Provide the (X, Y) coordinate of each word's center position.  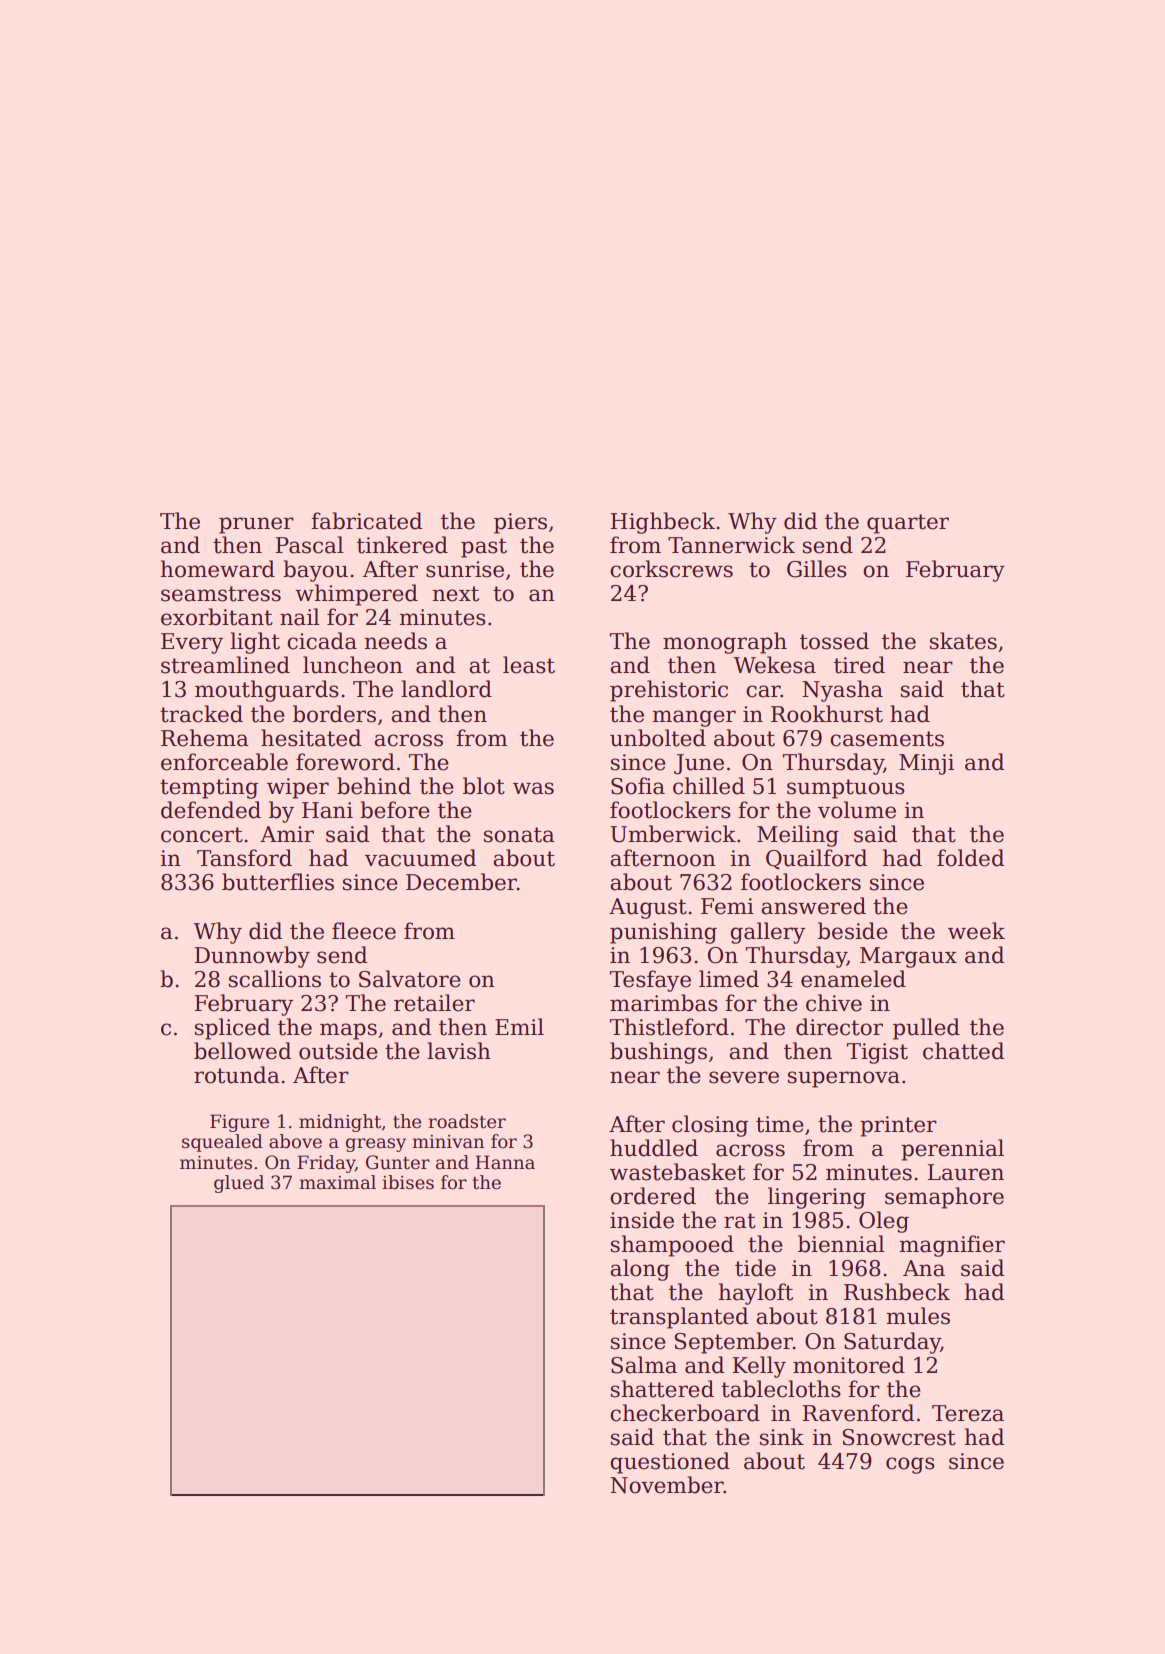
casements (887, 739)
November (667, 1485)
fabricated (366, 521)
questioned (670, 1463)
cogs (910, 1465)
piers (520, 523)
